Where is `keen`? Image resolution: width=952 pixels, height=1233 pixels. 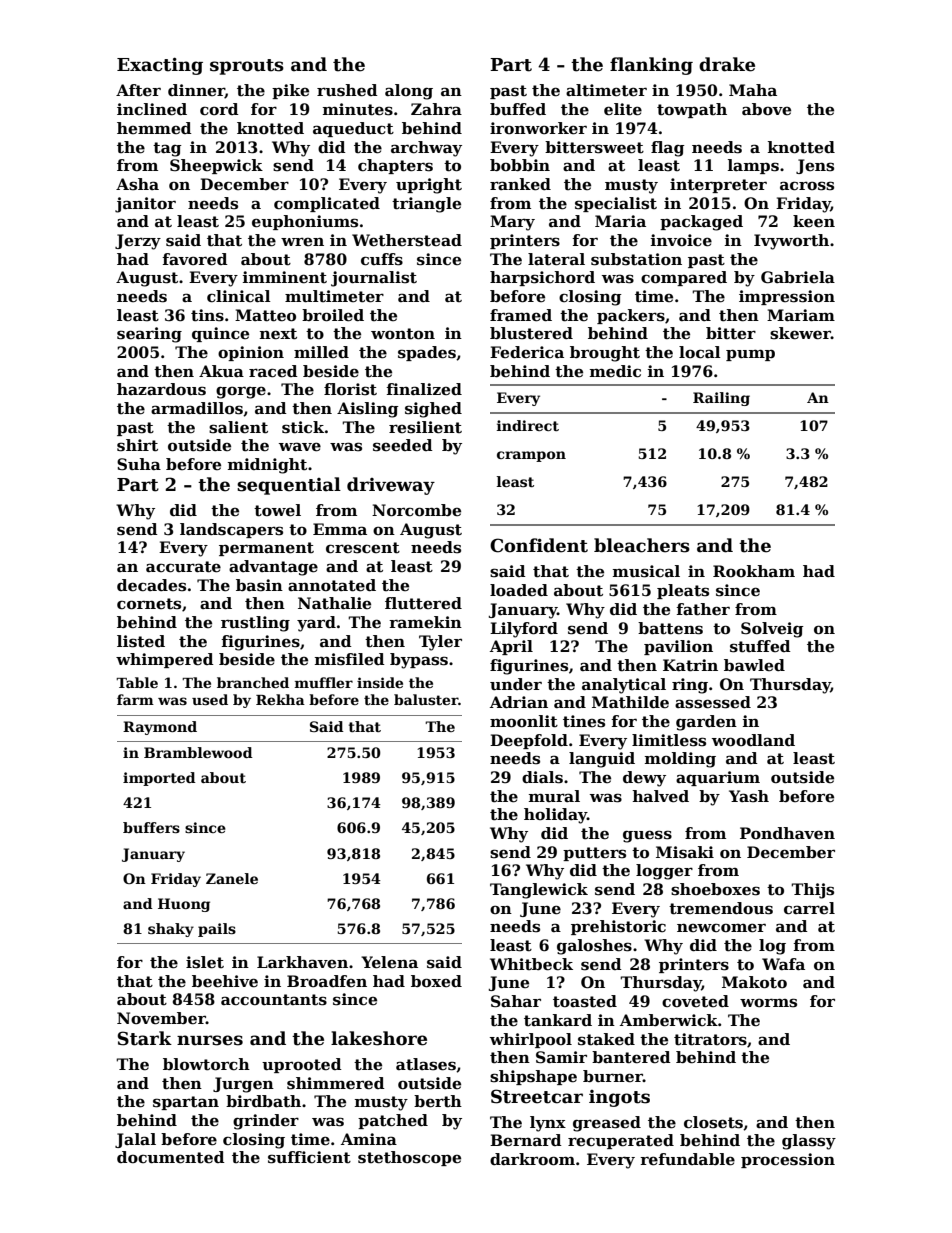 keen is located at coordinates (814, 221).
